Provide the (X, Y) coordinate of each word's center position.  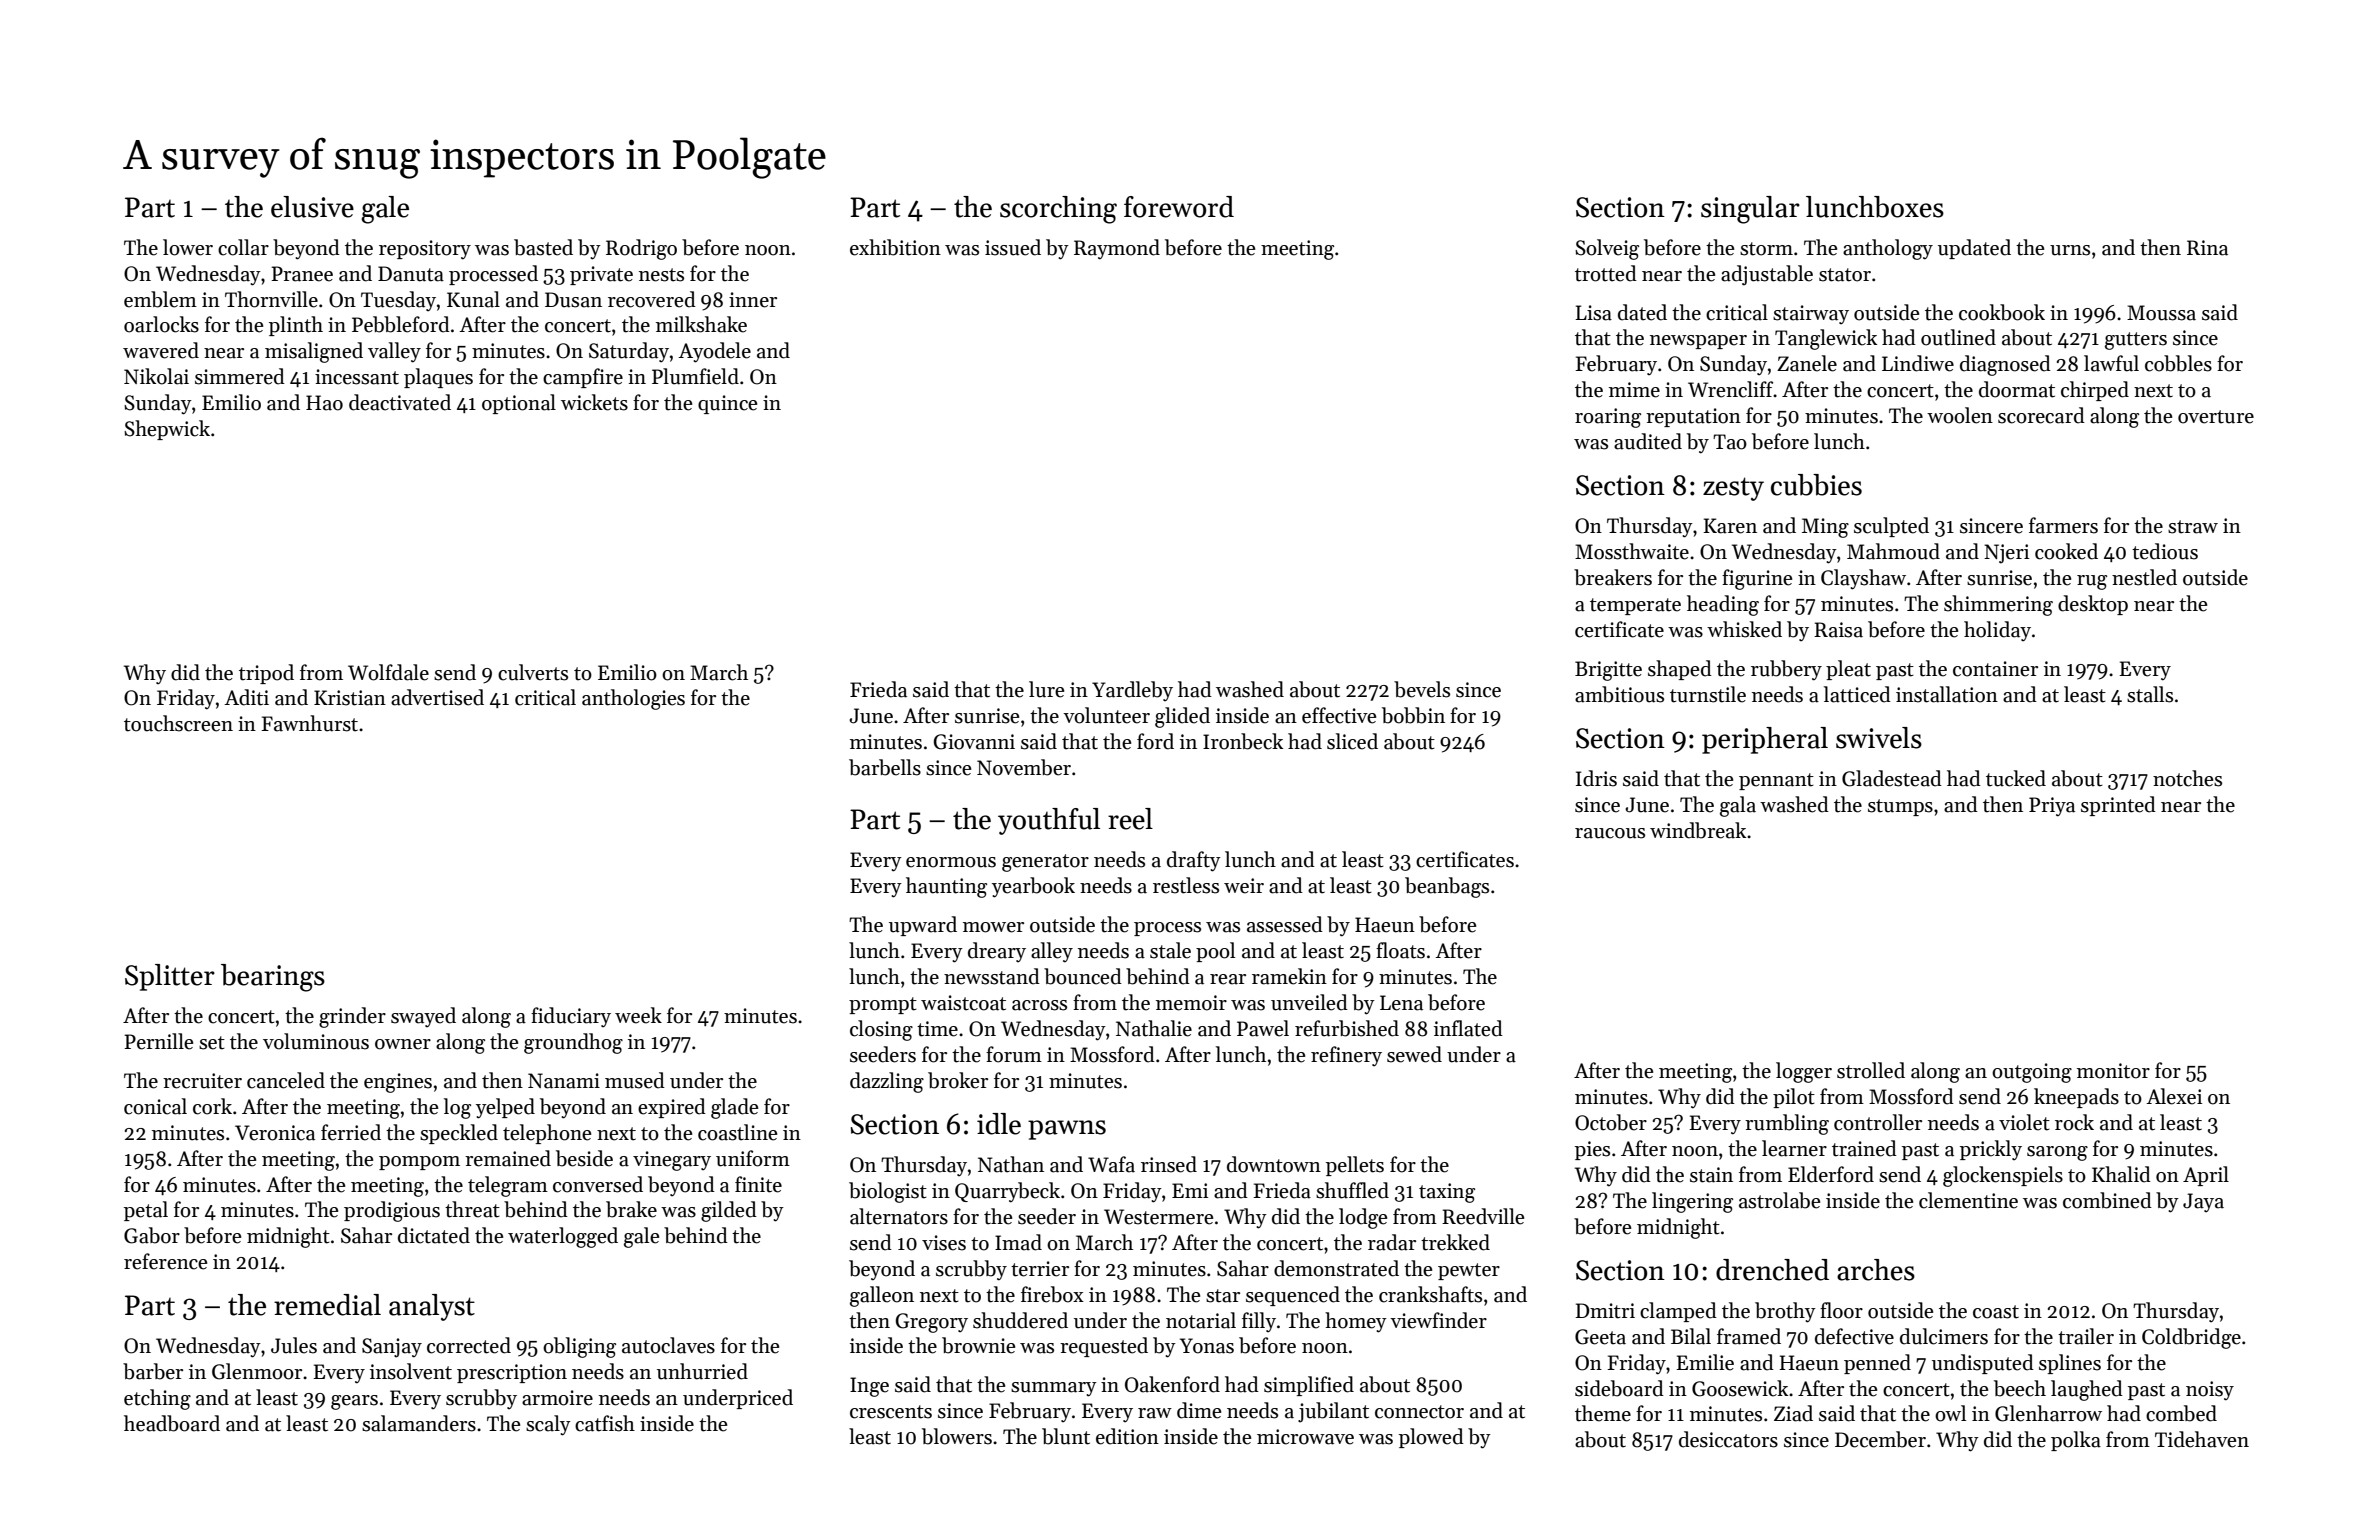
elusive (312, 207)
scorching (1058, 210)
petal (146, 1211)
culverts (533, 672)
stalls (2150, 694)
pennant (1776, 781)
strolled (1871, 1070)
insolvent (411, 1371)
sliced (1352, 741)
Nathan (1011, 1164)
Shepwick (167, 430)
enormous (951, 862)
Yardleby (1132, 691)
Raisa (1838, 630)
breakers (1613, 577)
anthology (1888, 249)
